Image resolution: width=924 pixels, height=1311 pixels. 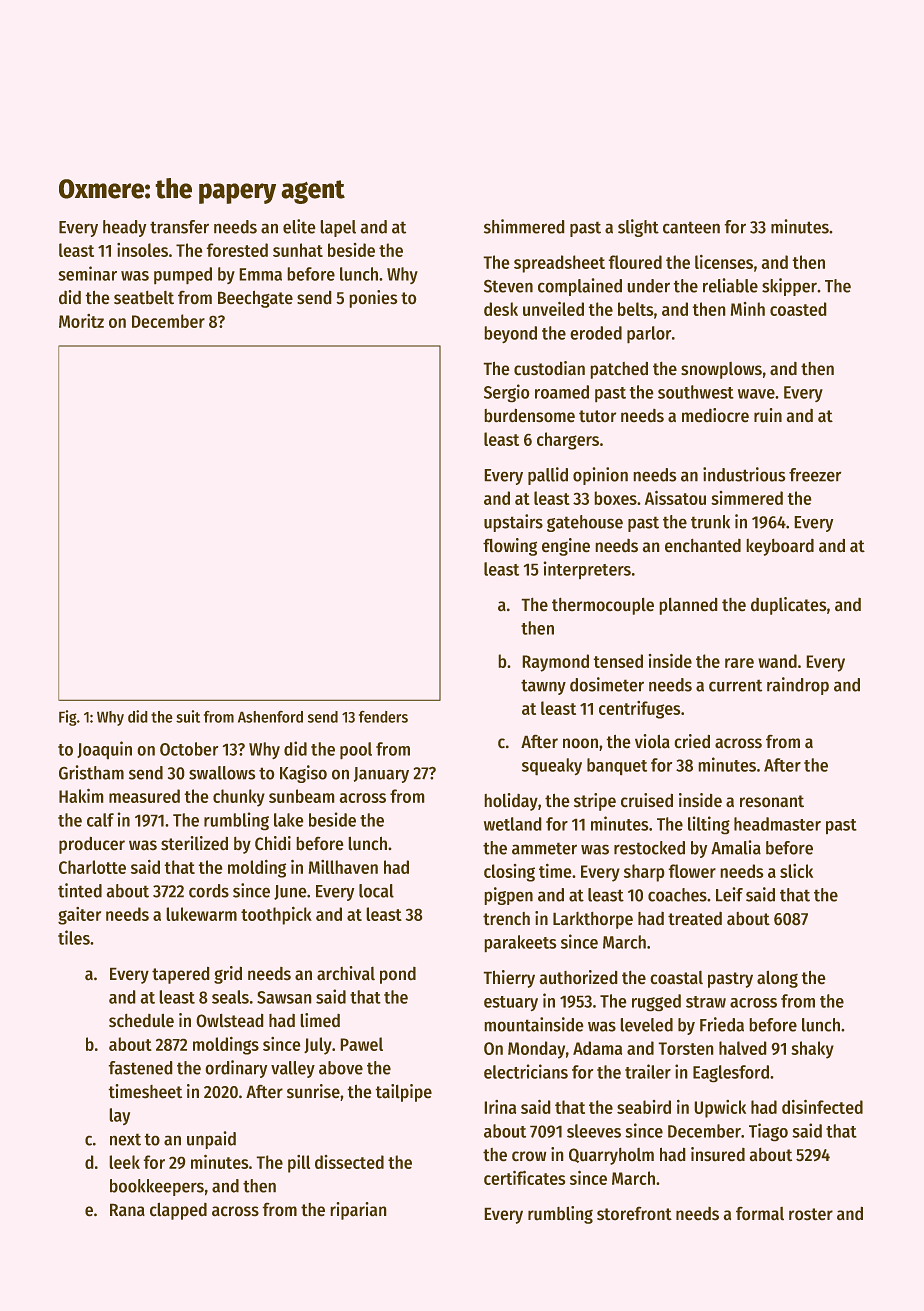 What do you see at coordinates (635, 309) in the page?
I see `belts` at bounding box center [635, 309].
